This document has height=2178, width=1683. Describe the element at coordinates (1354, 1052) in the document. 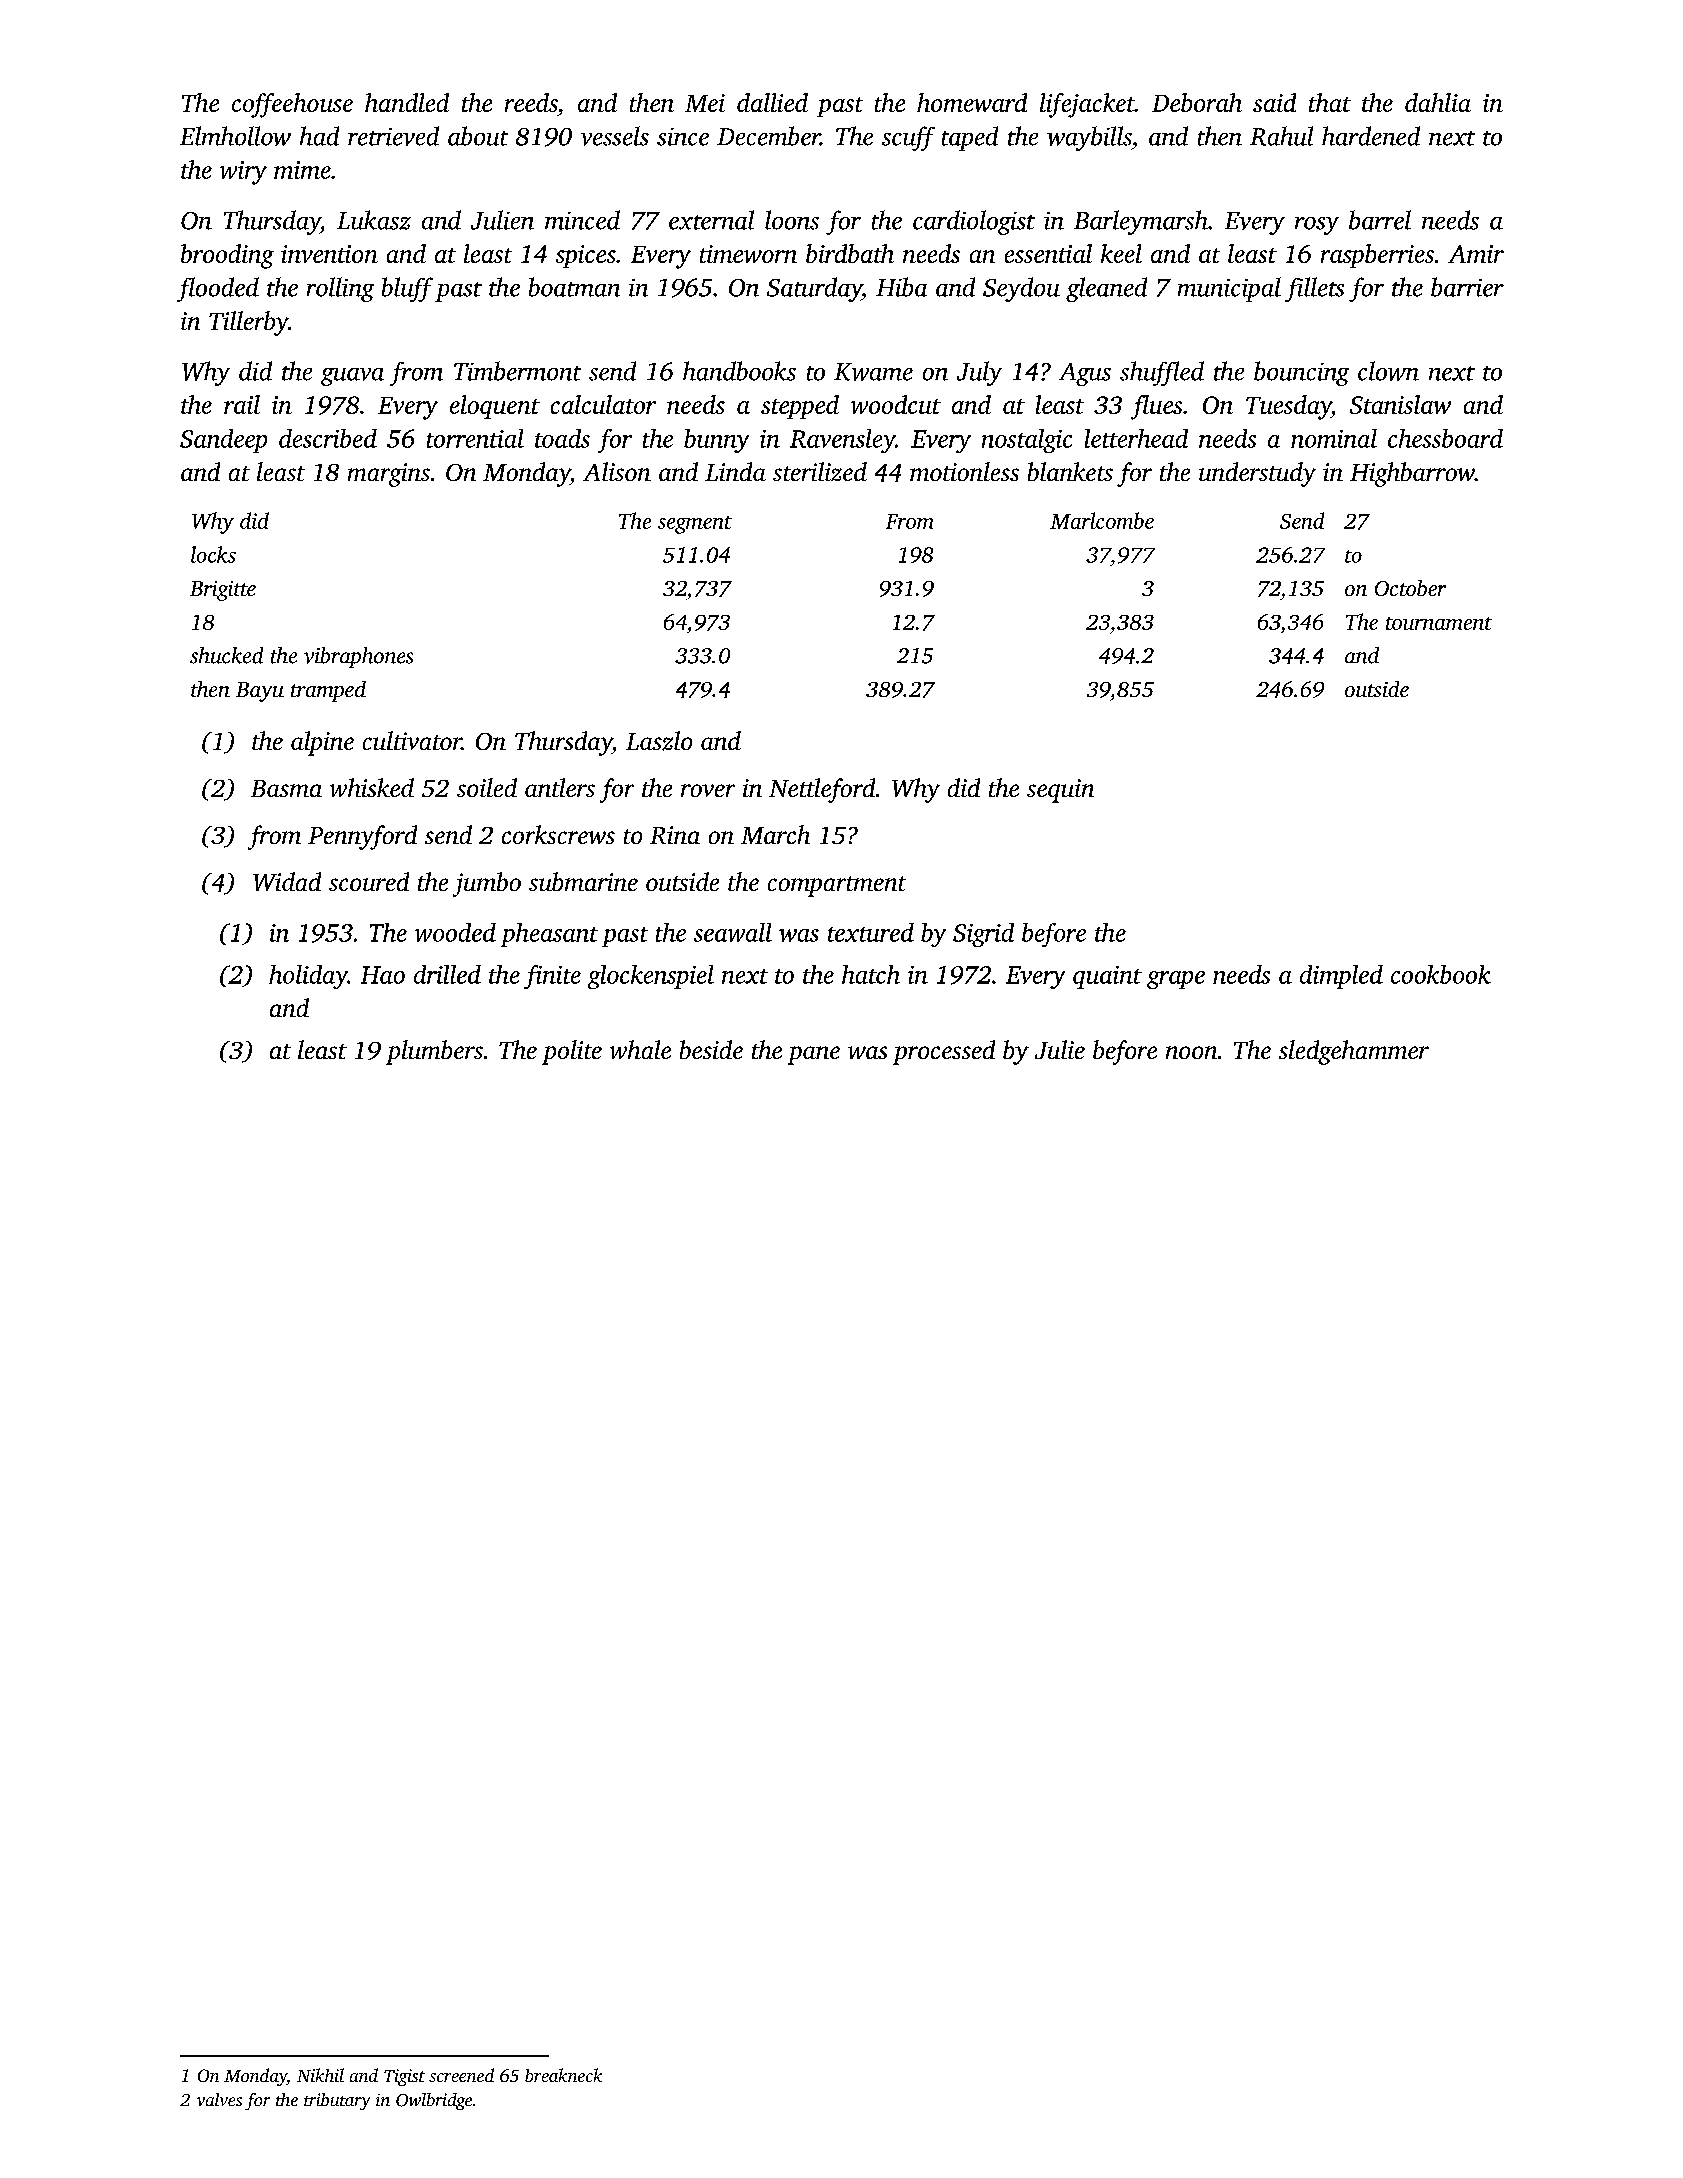

I see `sledgehammer` at that location.
